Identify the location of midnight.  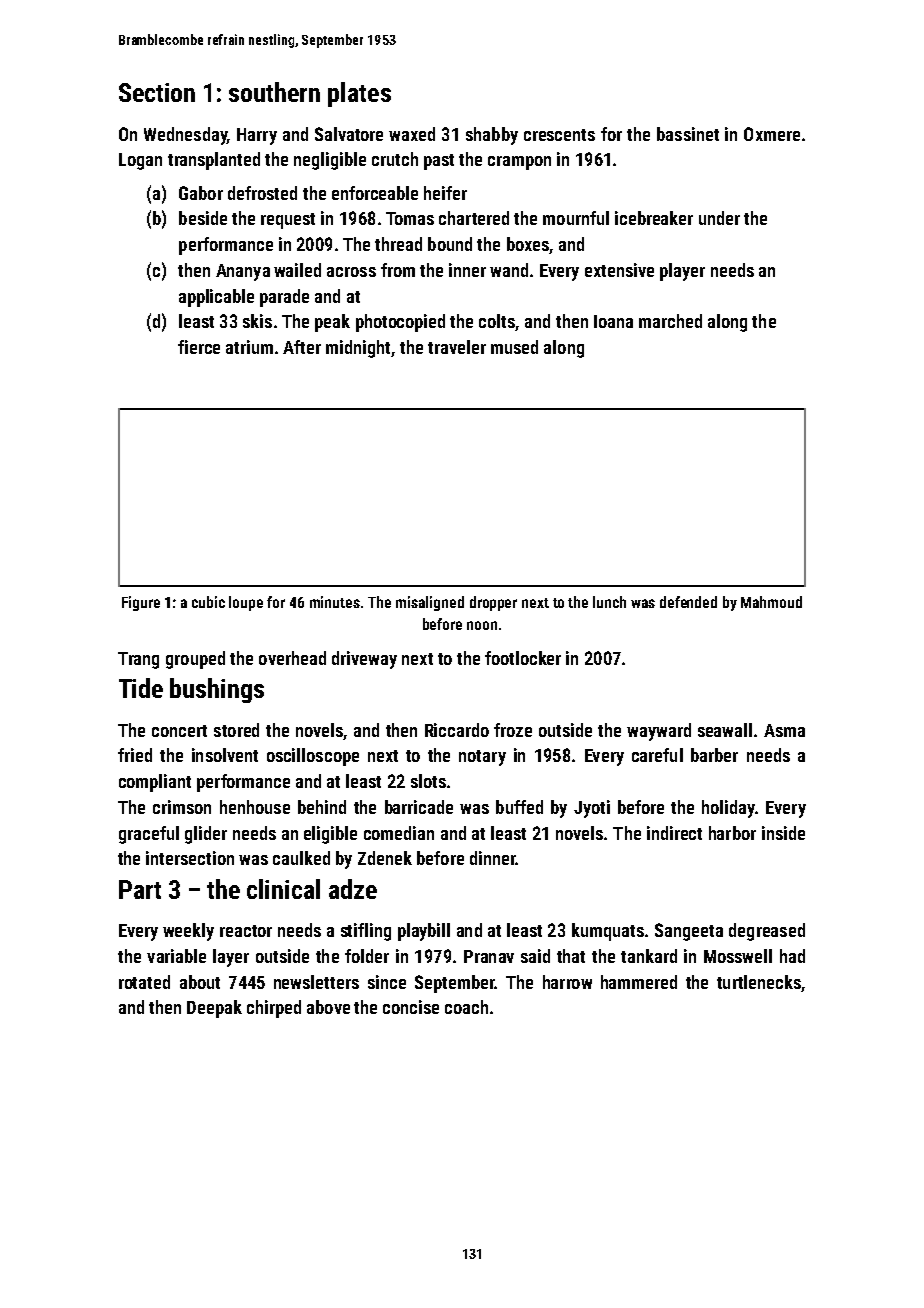
(359, 349).
